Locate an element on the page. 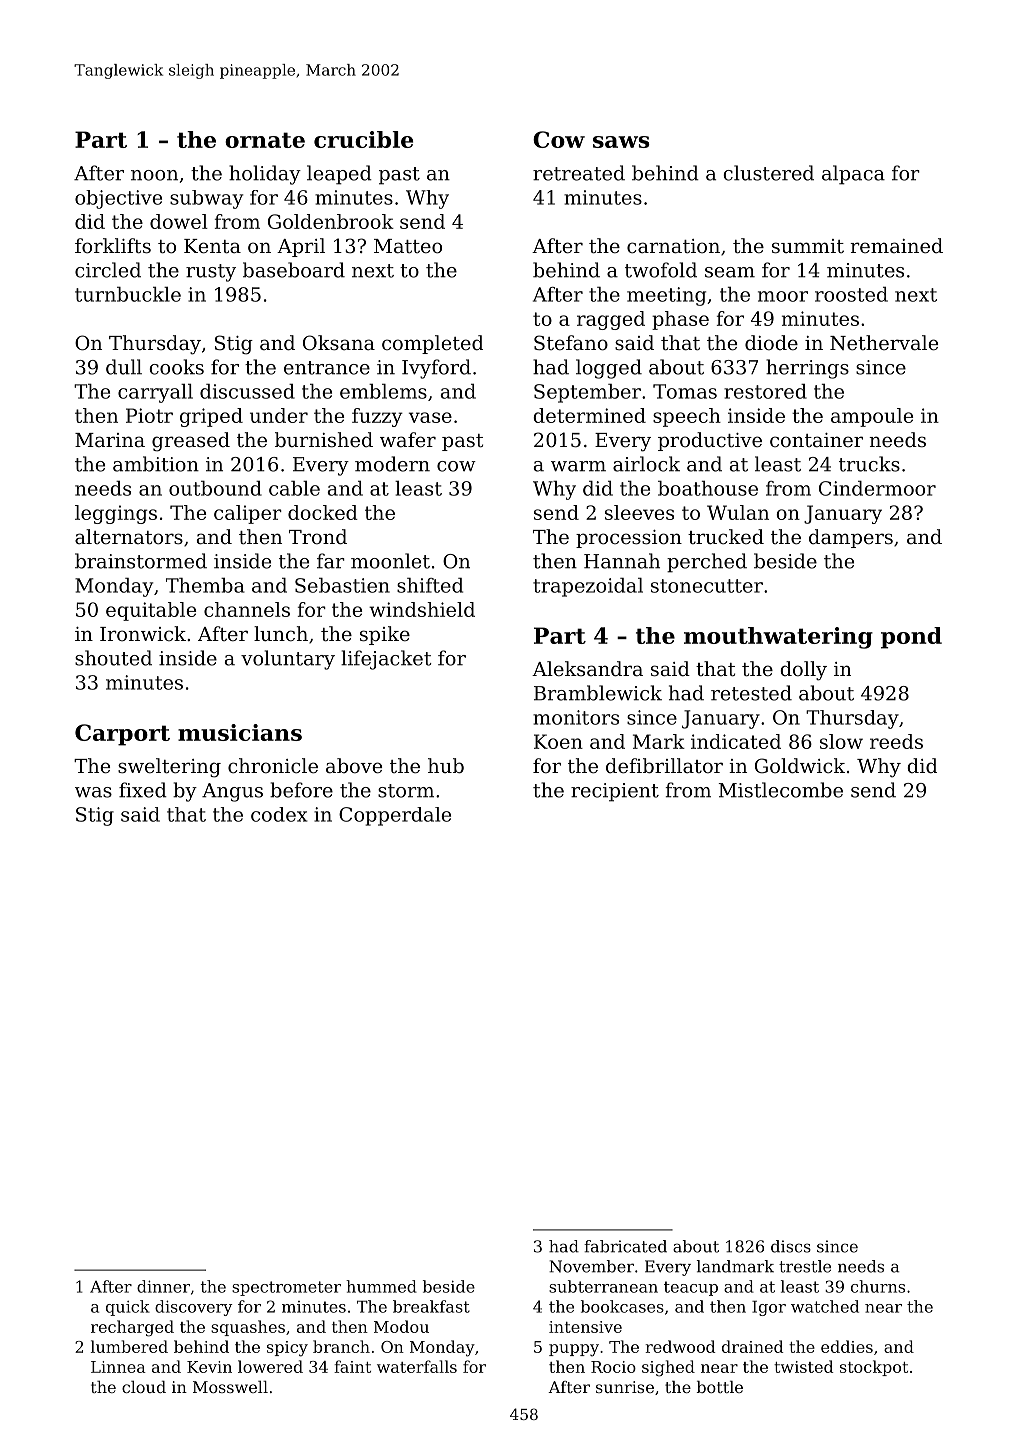 The width and height of the page is (1019, 1447). quick is located at coordinates (128, 1308).
